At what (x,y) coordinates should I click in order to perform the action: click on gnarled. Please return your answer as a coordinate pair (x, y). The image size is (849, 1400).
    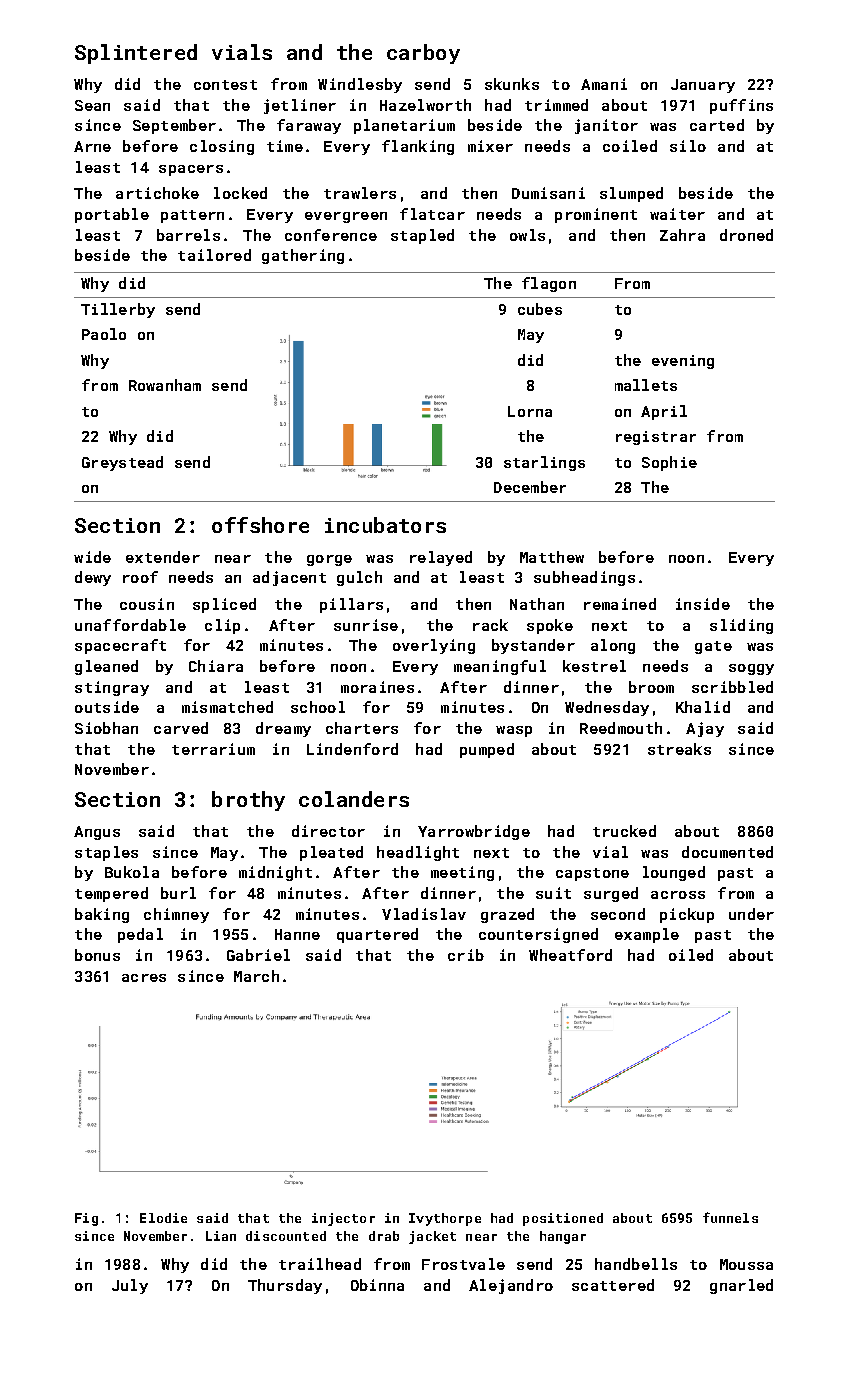
    Looking at the image, I should click on (741, 1286).
